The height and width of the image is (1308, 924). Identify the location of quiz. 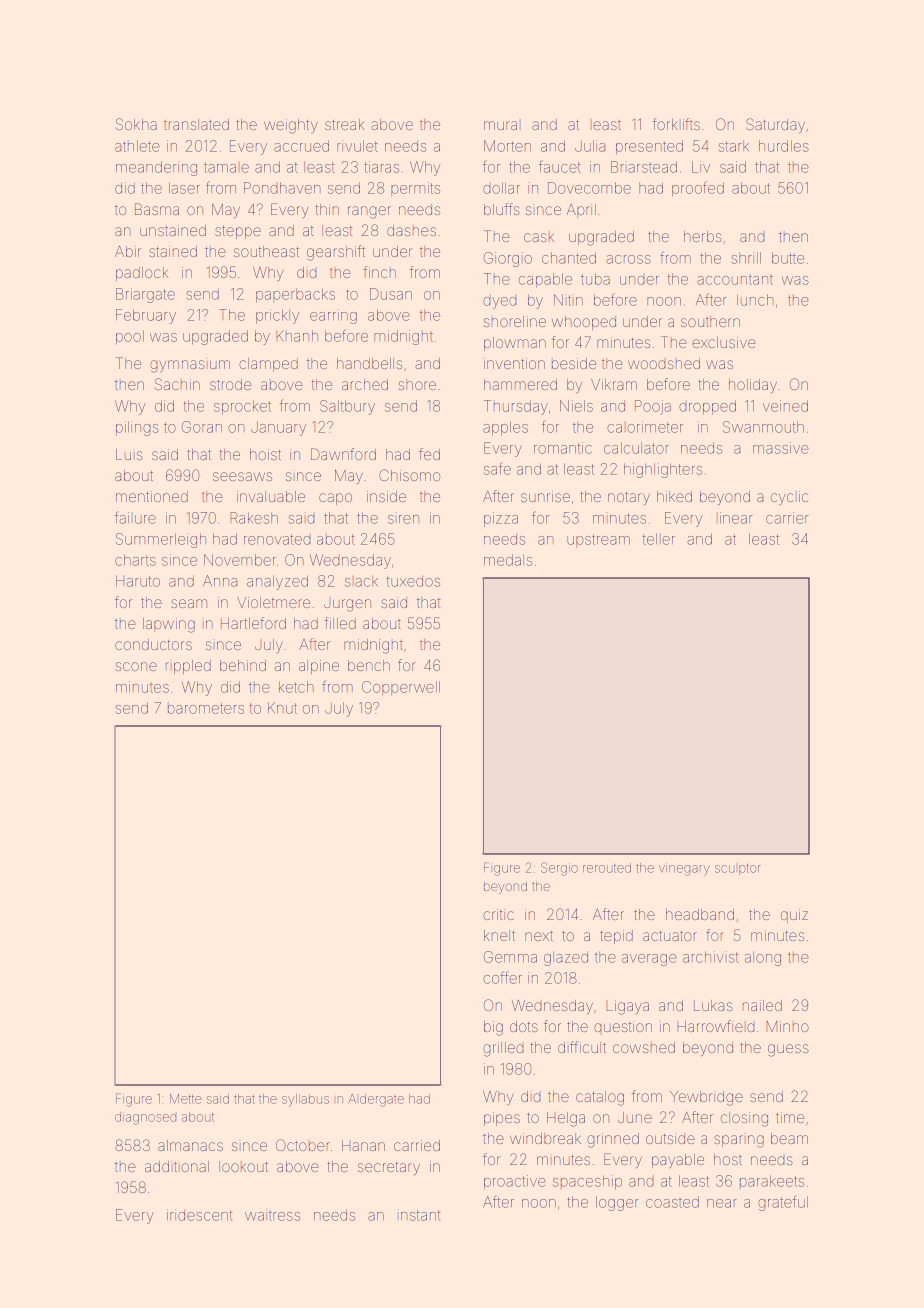
(794, 916).
